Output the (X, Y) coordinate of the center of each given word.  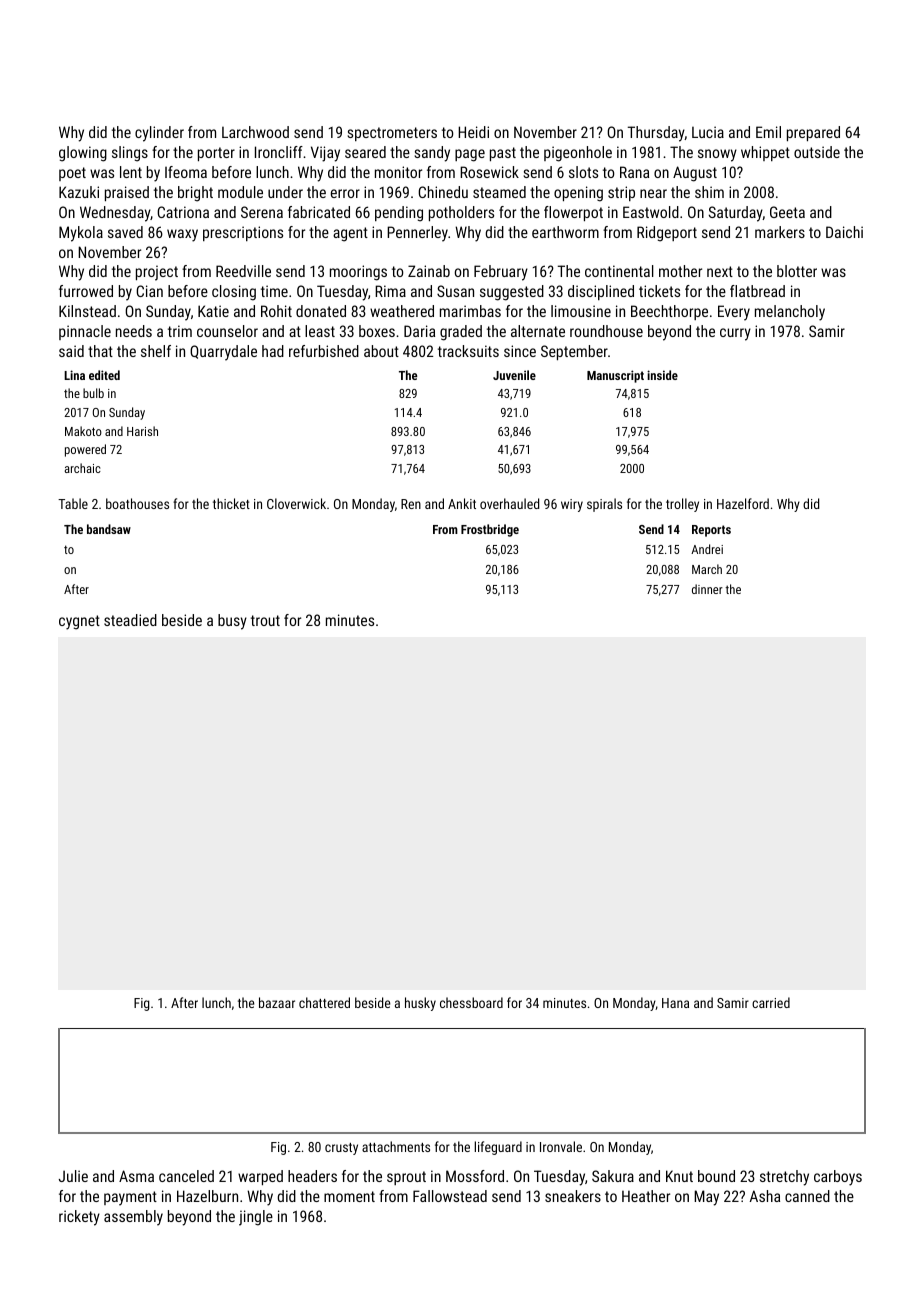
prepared (813, 133)
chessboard (471, 1002)
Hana (675, 1003)
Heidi (473, 132)
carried (771, 1002)
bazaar (277, 1002)
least (320, 331)
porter (216, 154)
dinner (707, 589)
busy (232, 622)
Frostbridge (490, 530)
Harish (142, 431)
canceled (186, 1176)
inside (662, 375)
